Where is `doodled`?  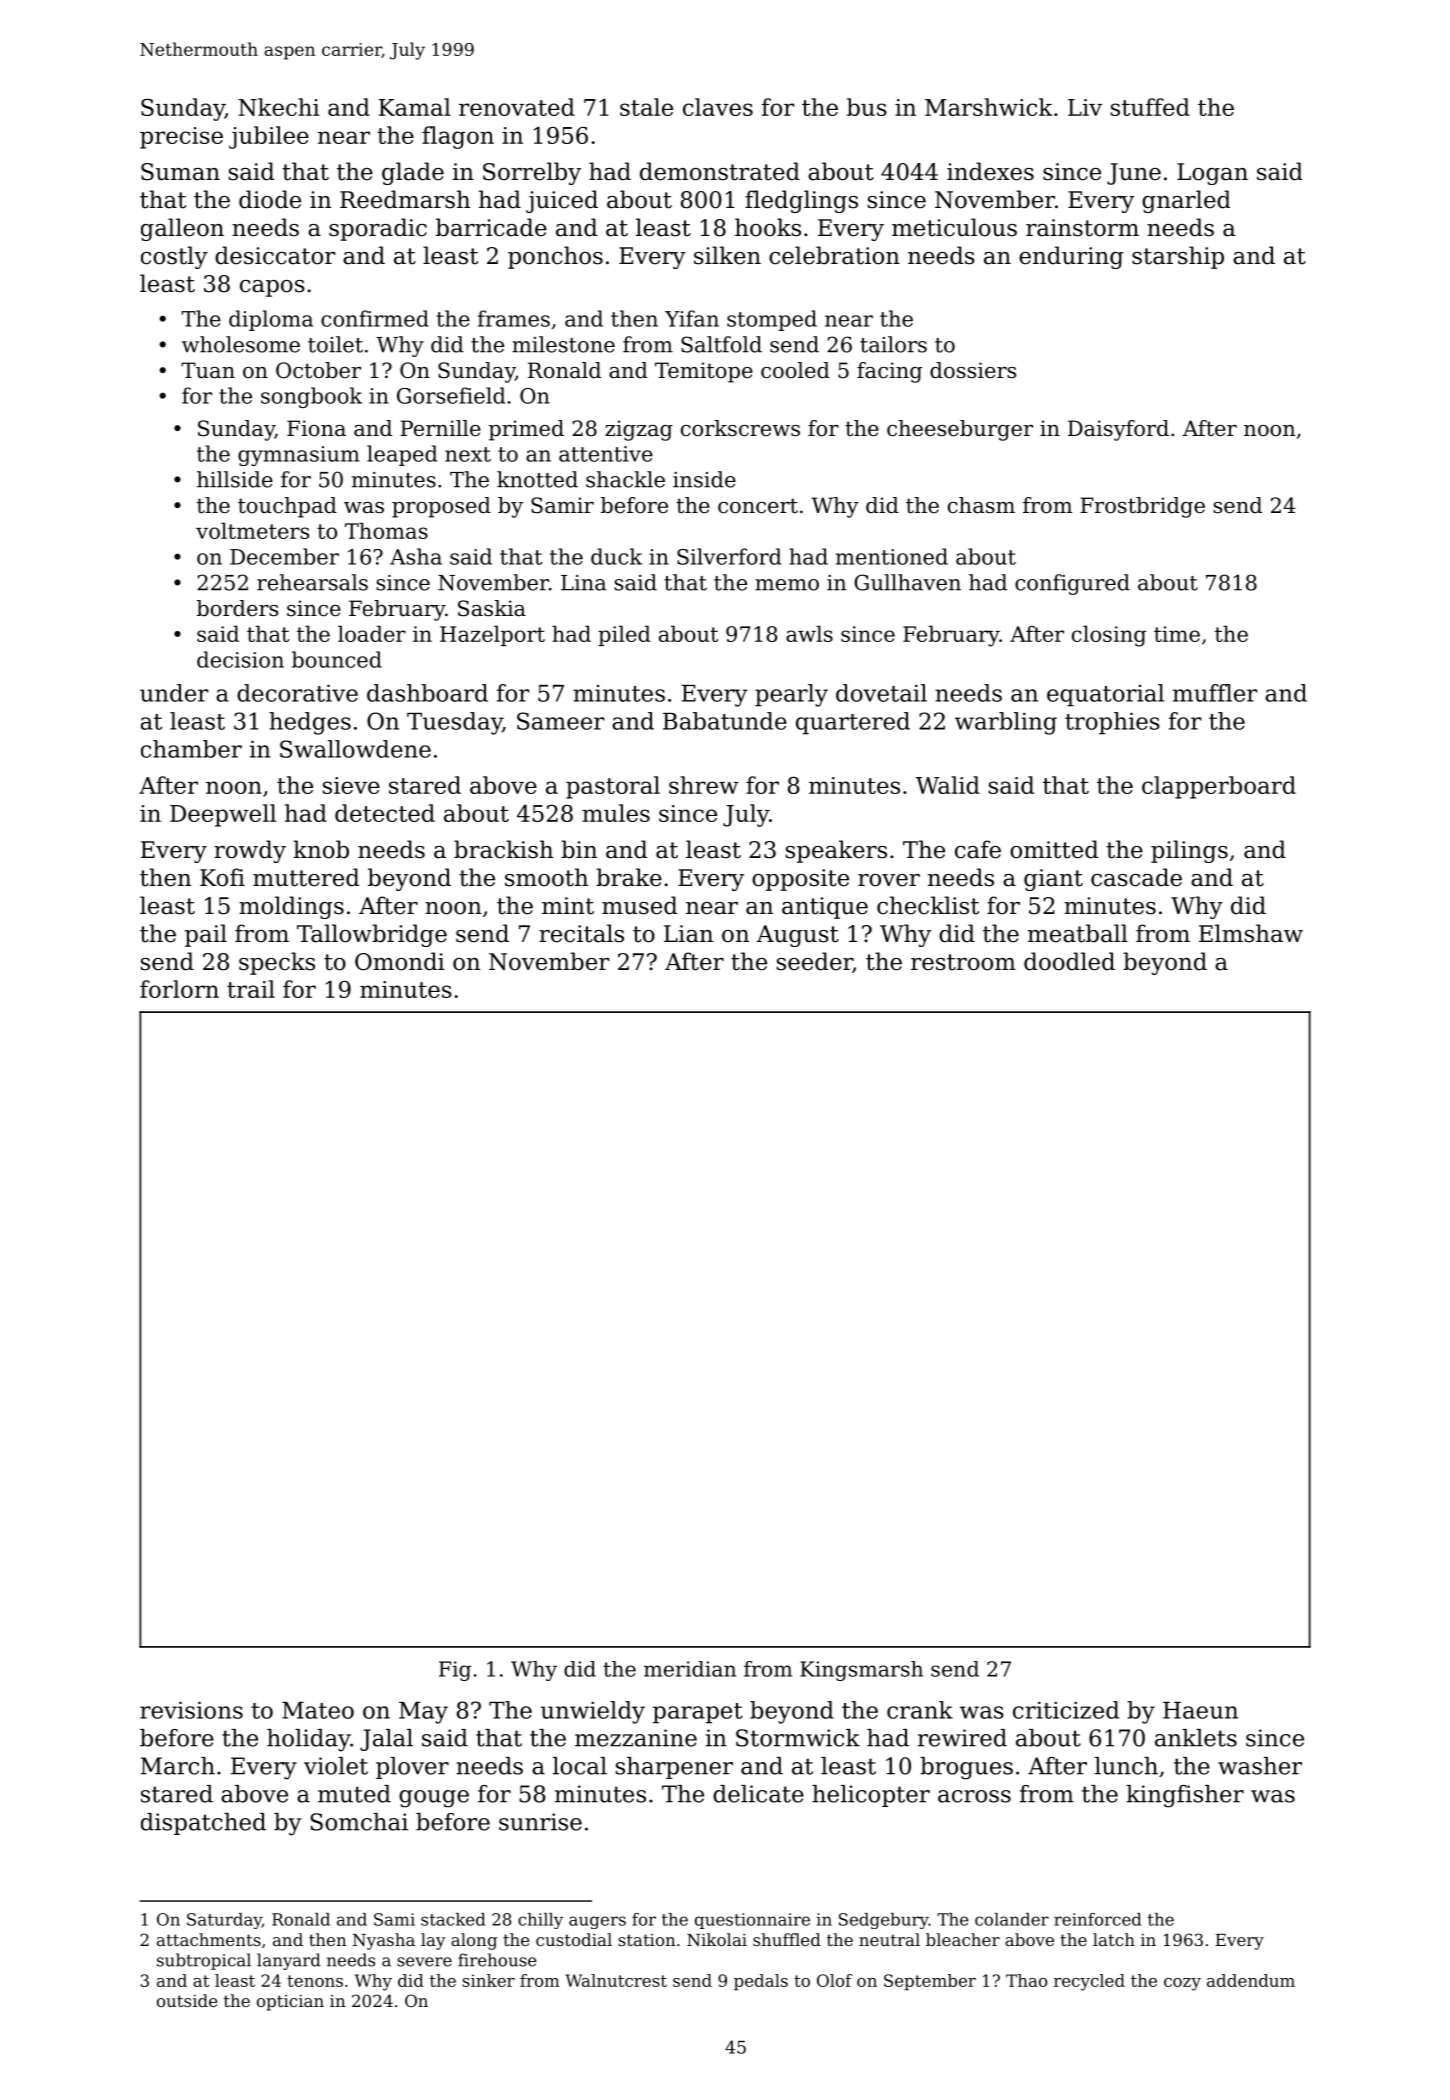
doodled is located at coordinates (1069, 961).
